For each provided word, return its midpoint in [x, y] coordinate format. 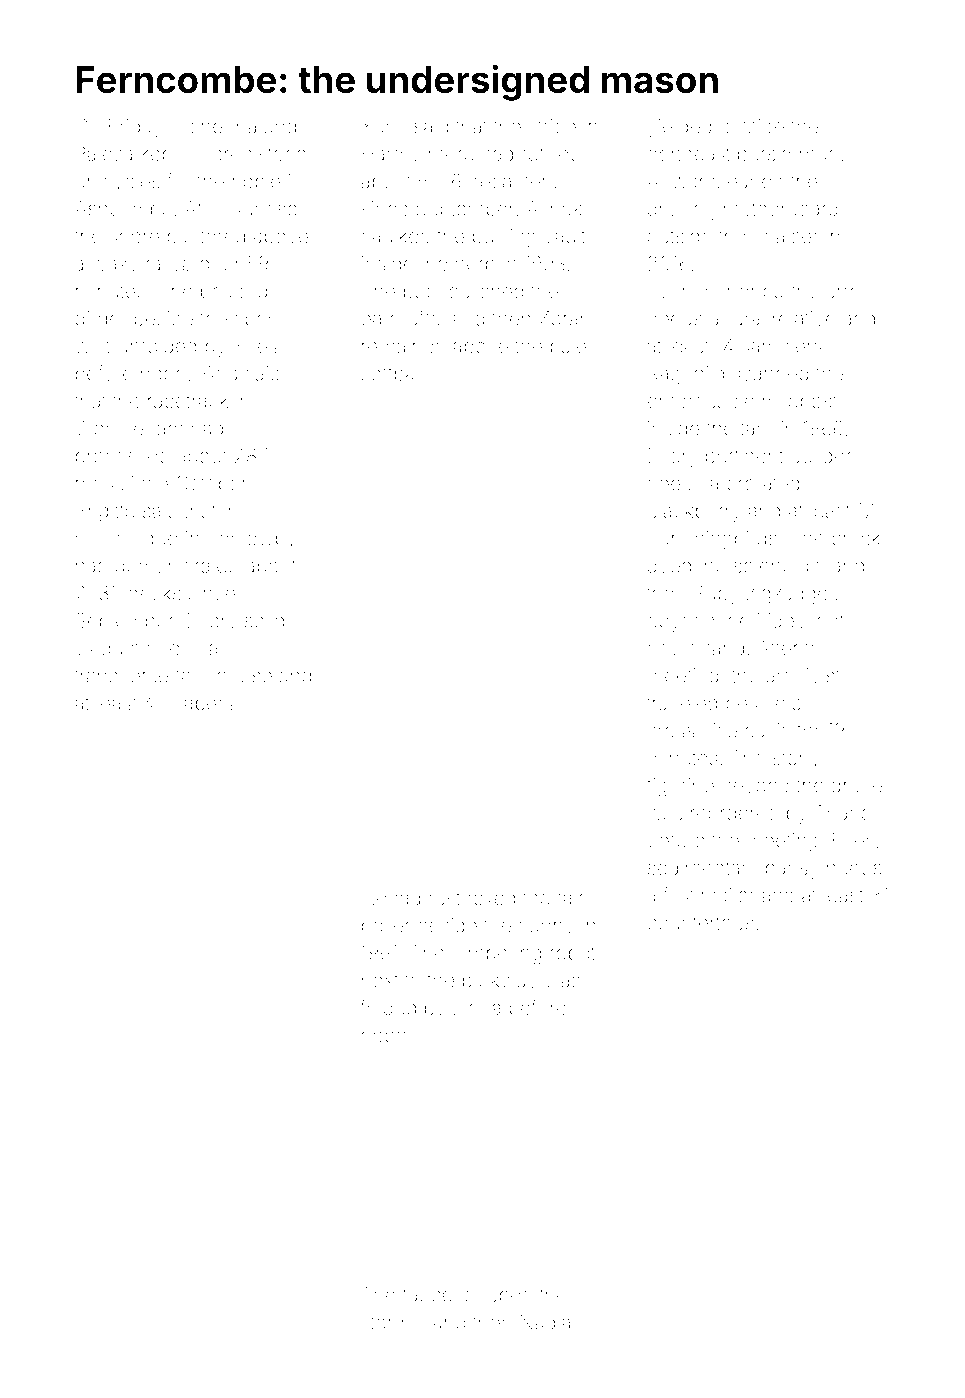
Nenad [391, 898]
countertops [700, 925]
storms [391, 1323]
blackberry [694, 512]
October [211, 483]
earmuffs [400, 318]
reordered [734, 813]
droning [681, 211]
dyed [669, 567]
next [380, 981]
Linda [477, 1007]
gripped [498, 1297]
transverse [121, 676]
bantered [206, 236]
